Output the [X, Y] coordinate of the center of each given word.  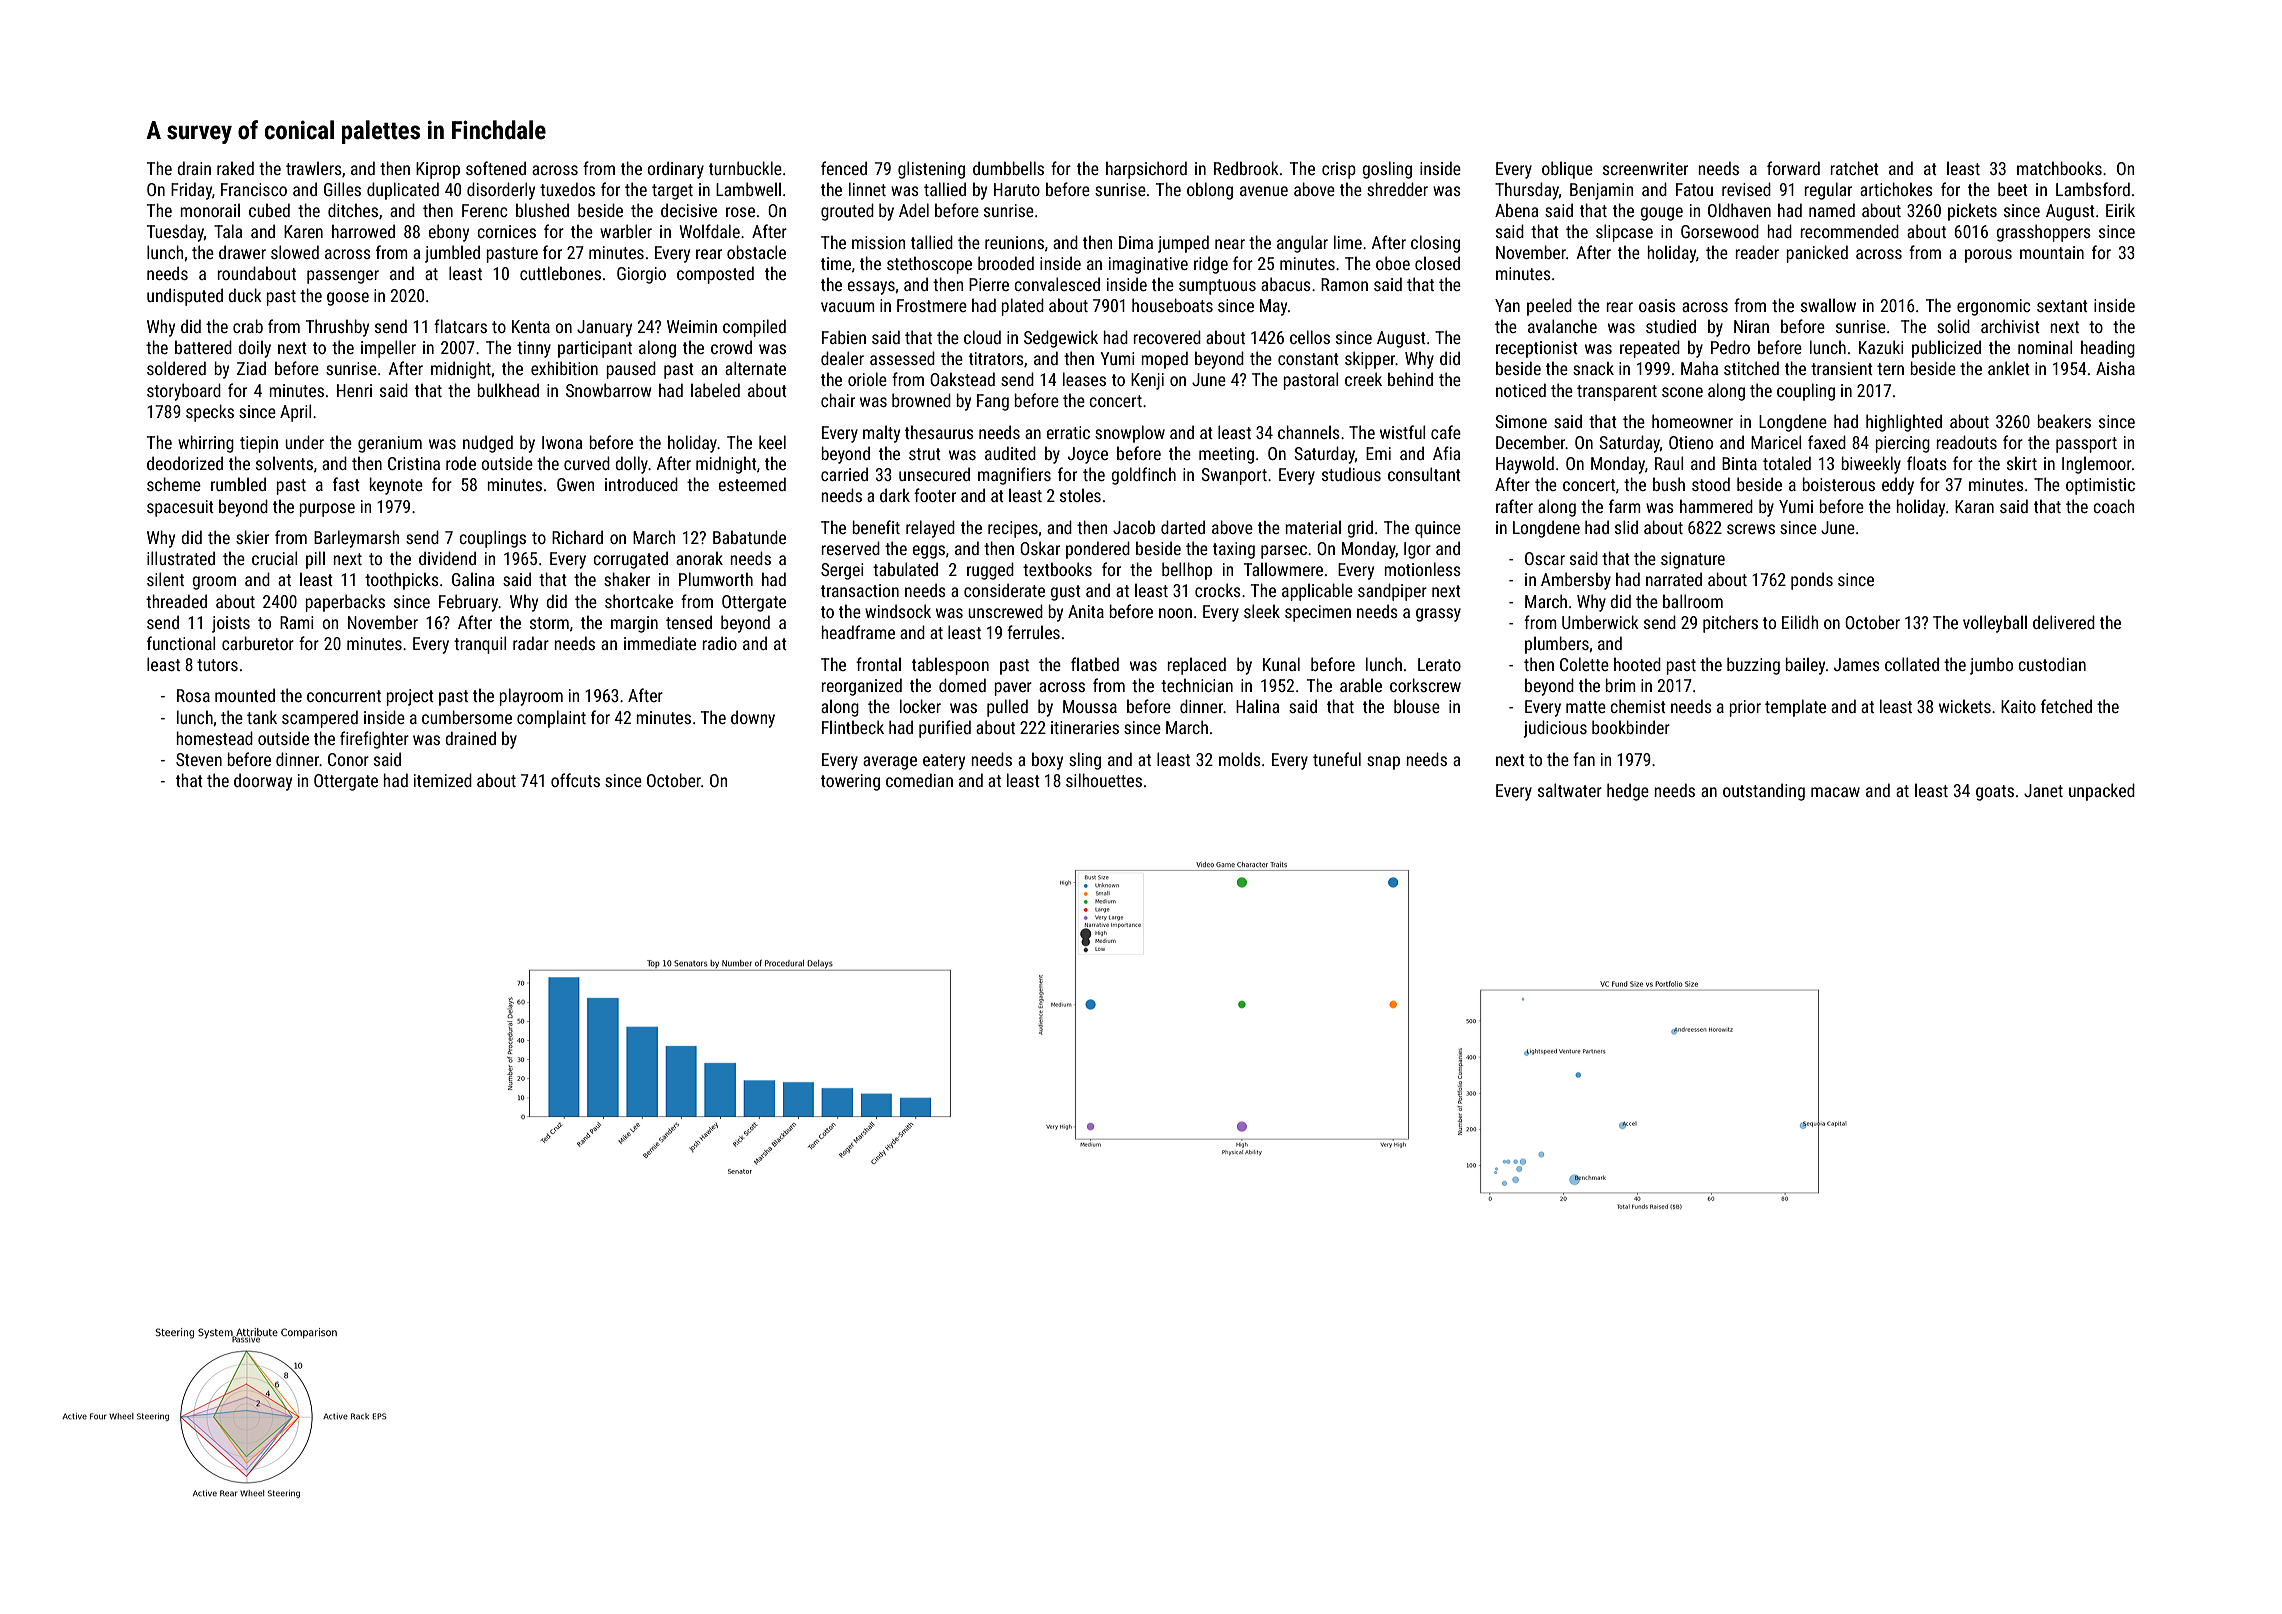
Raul [1669, 463]
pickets [1972, 212]
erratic [1068, 432]
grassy [1438, 615]
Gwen [575, 484]
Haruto [1017, 189]
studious [1351, 474]
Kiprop [438, 170]
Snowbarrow [609, 390]
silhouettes [1104, 780]
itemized [443, 780]
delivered [2064, 622]
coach [2113, 506]
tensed [689, 622]
